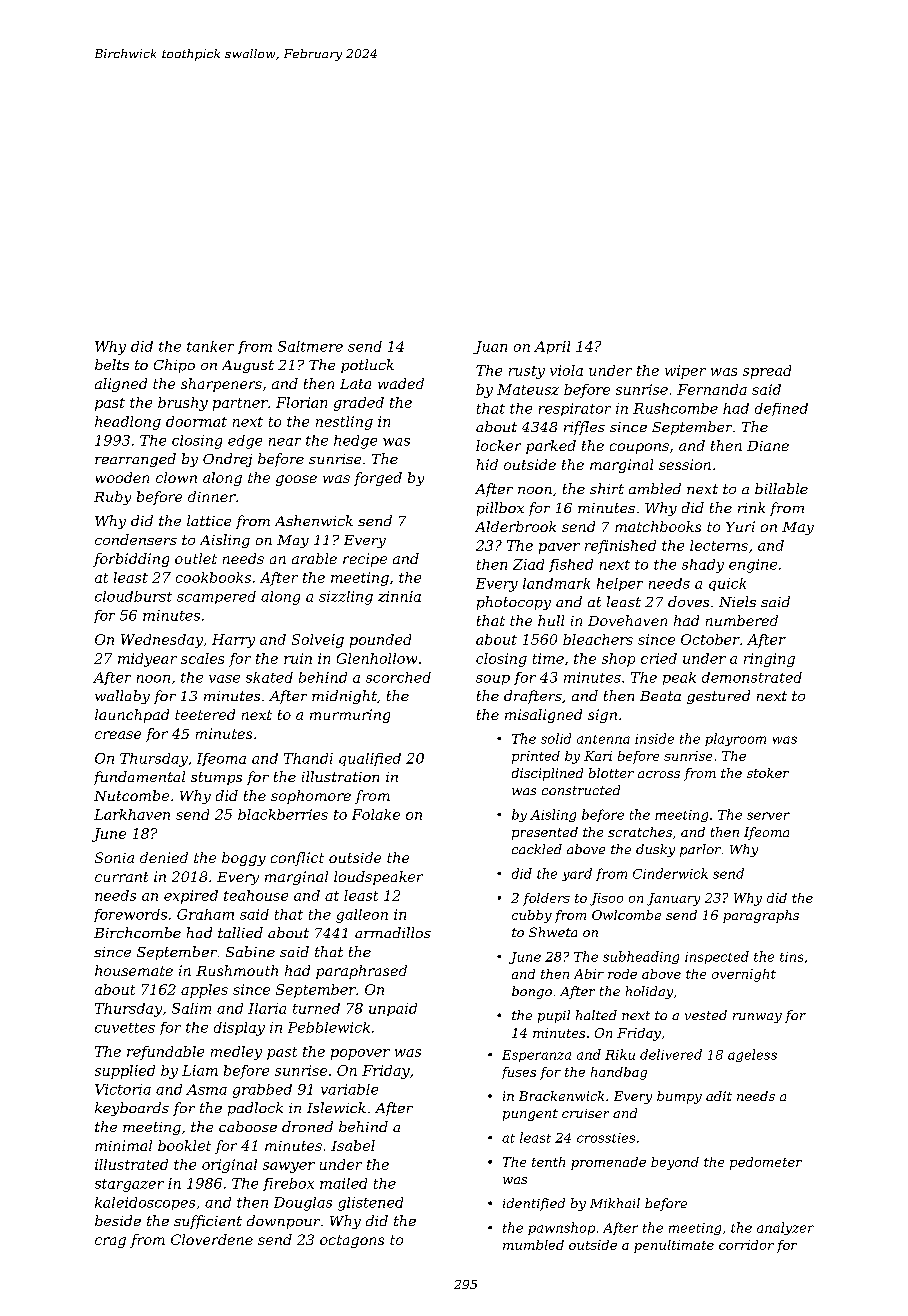 The width and height of the screenshot is (908, 1316). Describe the element at coordinates (536, 757) in the screenshot. I see `printed` at that location.
